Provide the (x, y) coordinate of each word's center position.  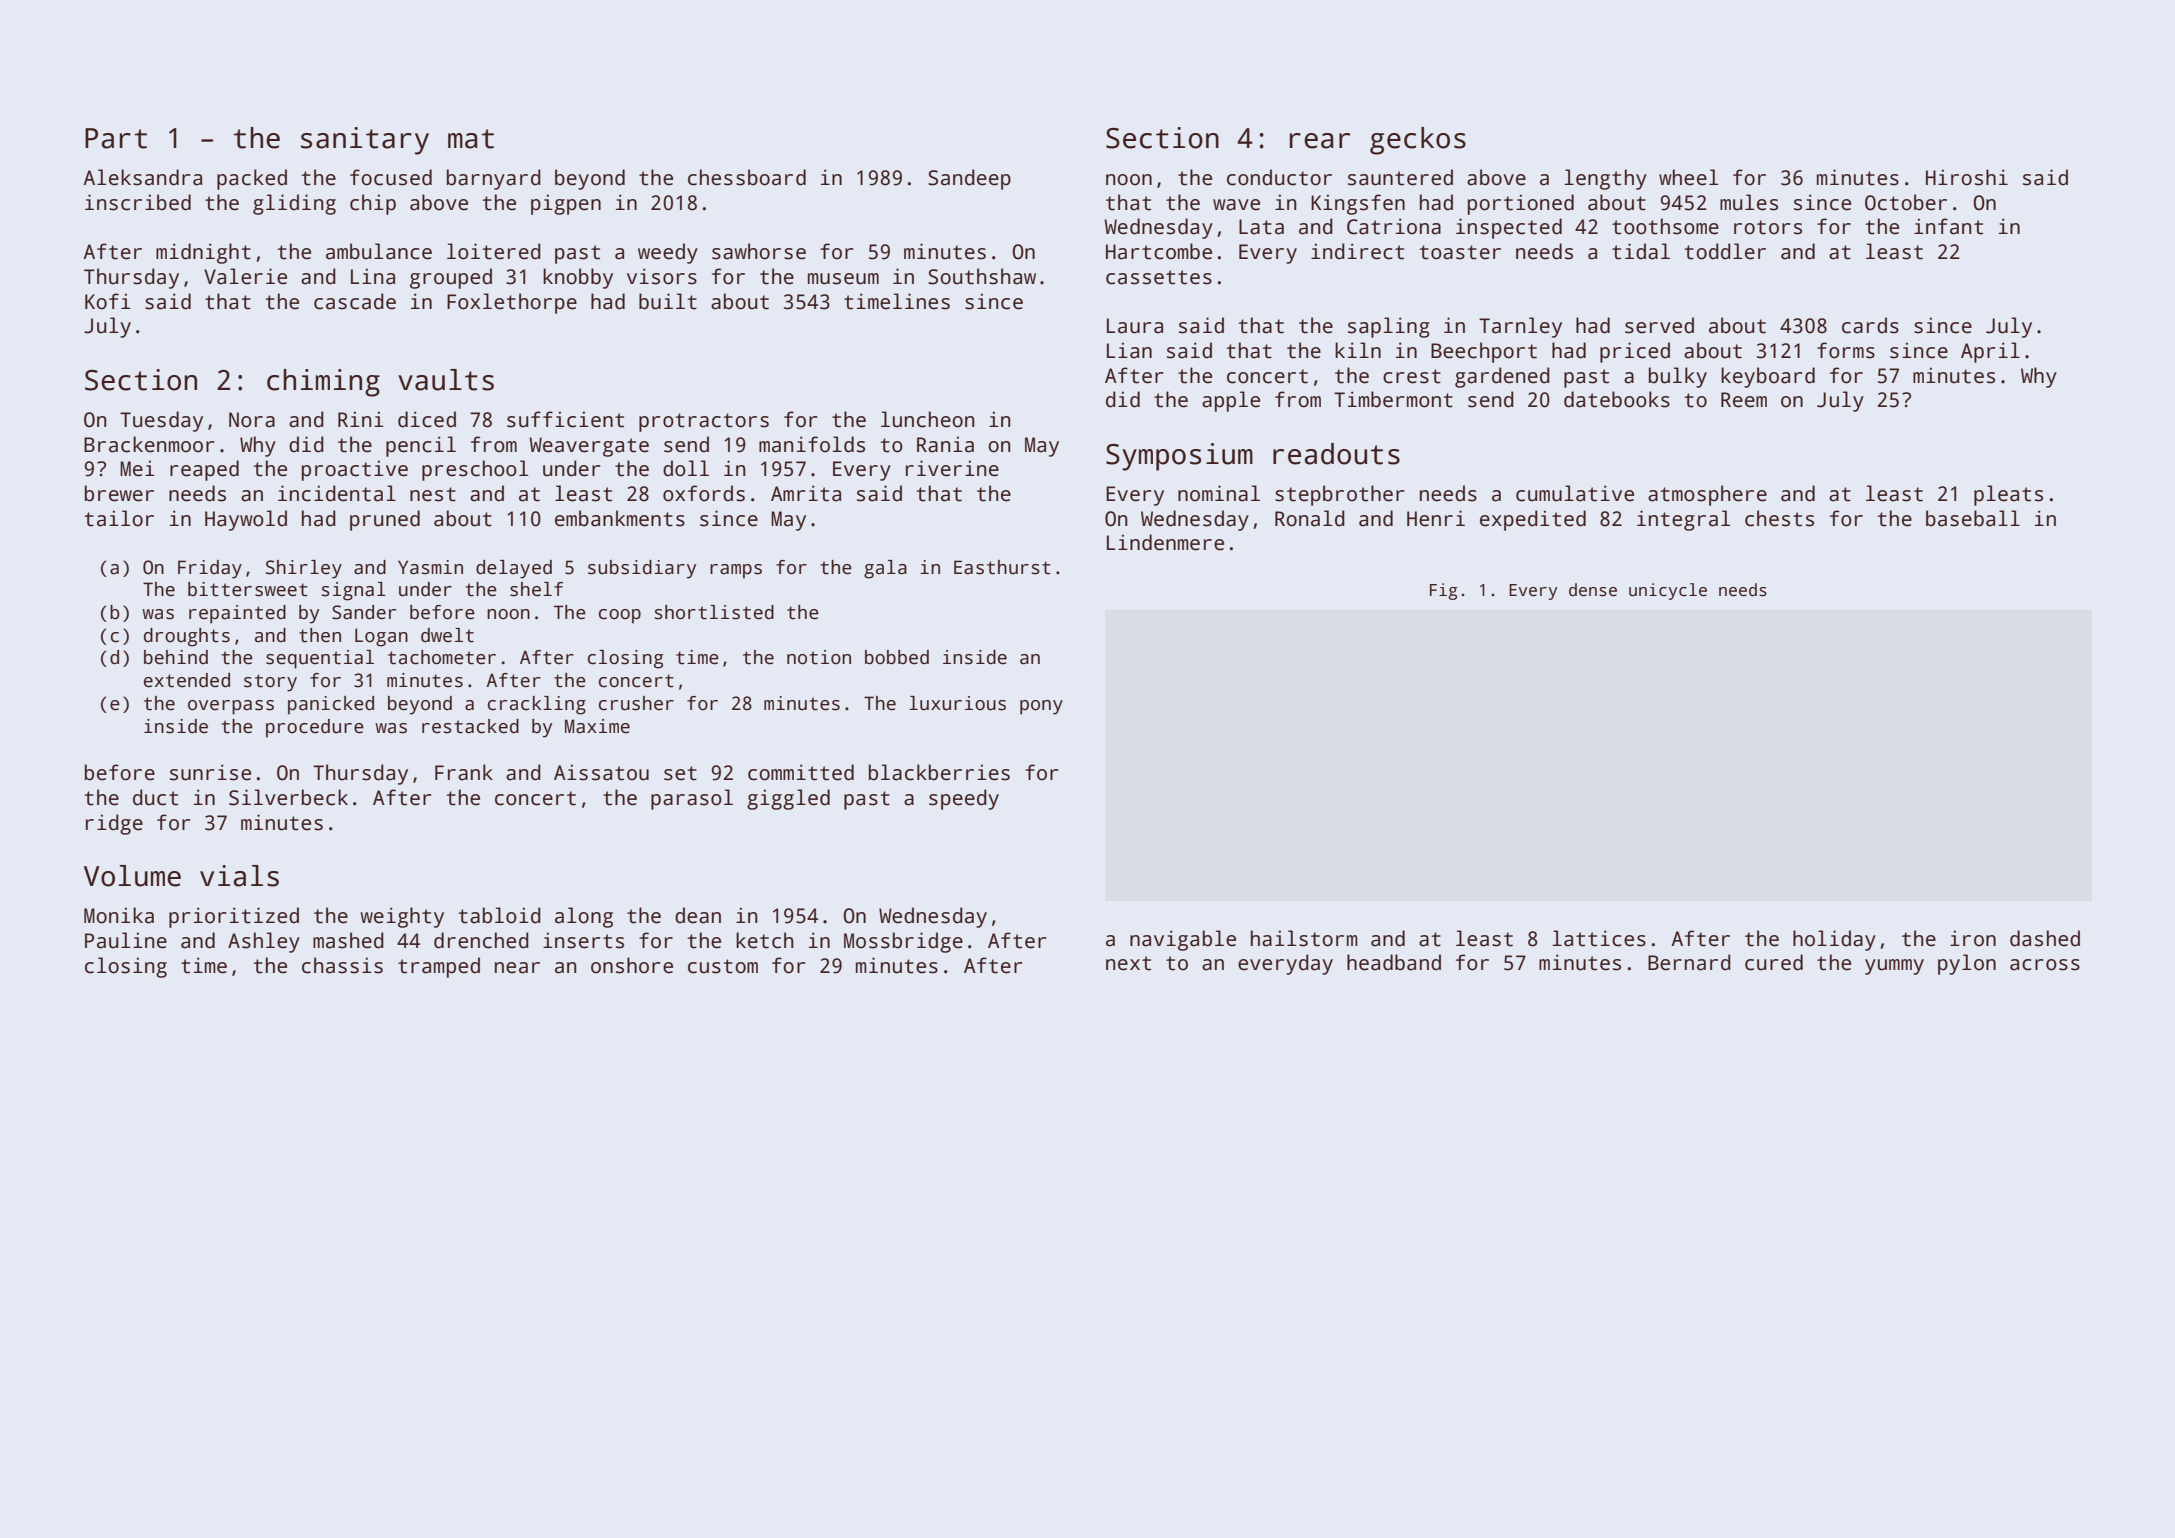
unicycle (1668, 591)
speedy (964, 799)
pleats (2008, 495)
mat (471, 139)
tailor (119, 518)
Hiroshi (1967, 177)
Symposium (1179, 457)
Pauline (126, 940)
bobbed (897, 657)
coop (620, 616)
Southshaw (982, 276)
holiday (1834, 940)
